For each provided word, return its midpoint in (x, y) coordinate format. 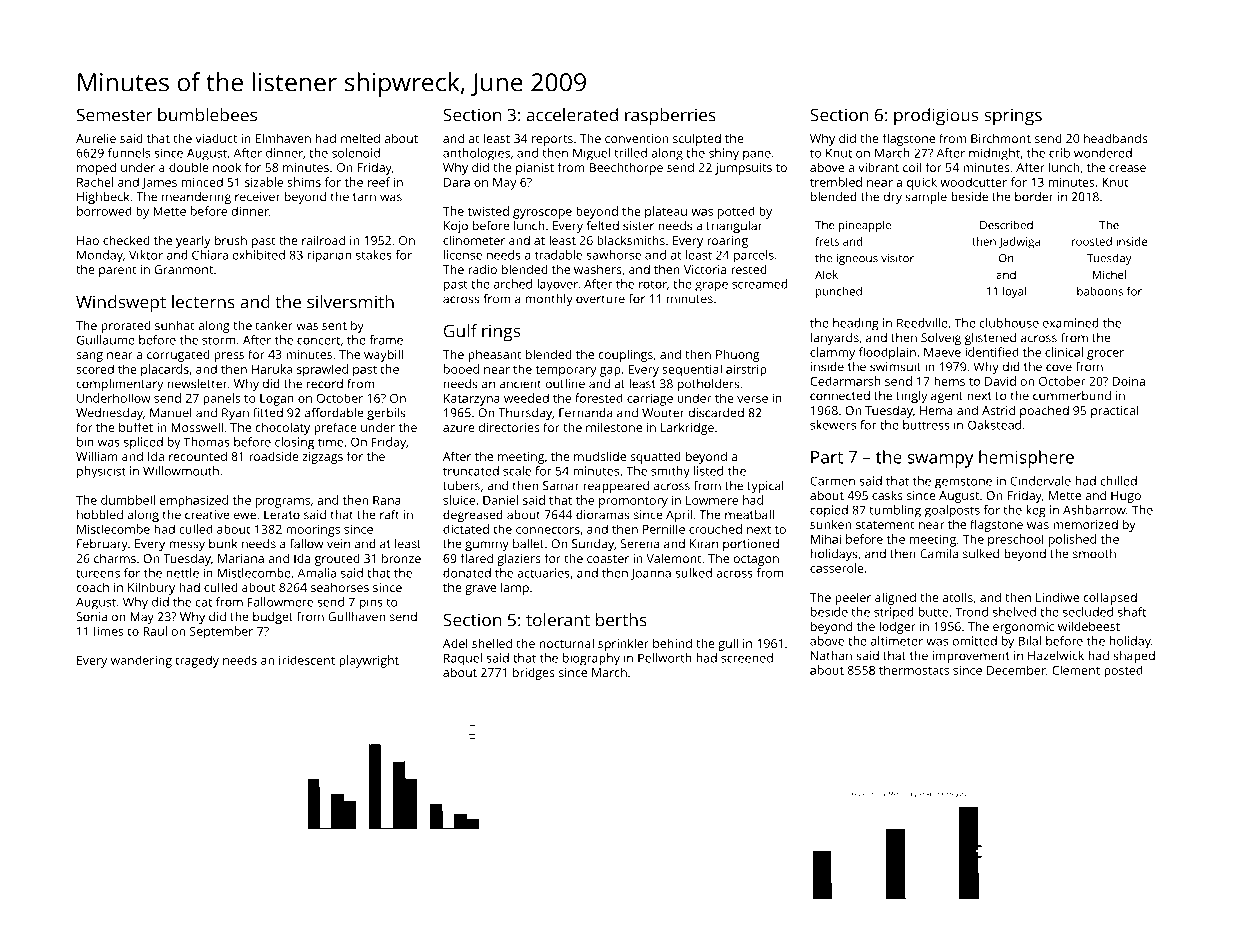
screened (747, 658)
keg (1036, 511)
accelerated (572, 115)
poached (1044, 411)
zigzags (323, 458)
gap (610, 372)
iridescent (307, 660)
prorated (126, 326)
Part (827, 457)
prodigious (936, 117)
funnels (129, 153)
